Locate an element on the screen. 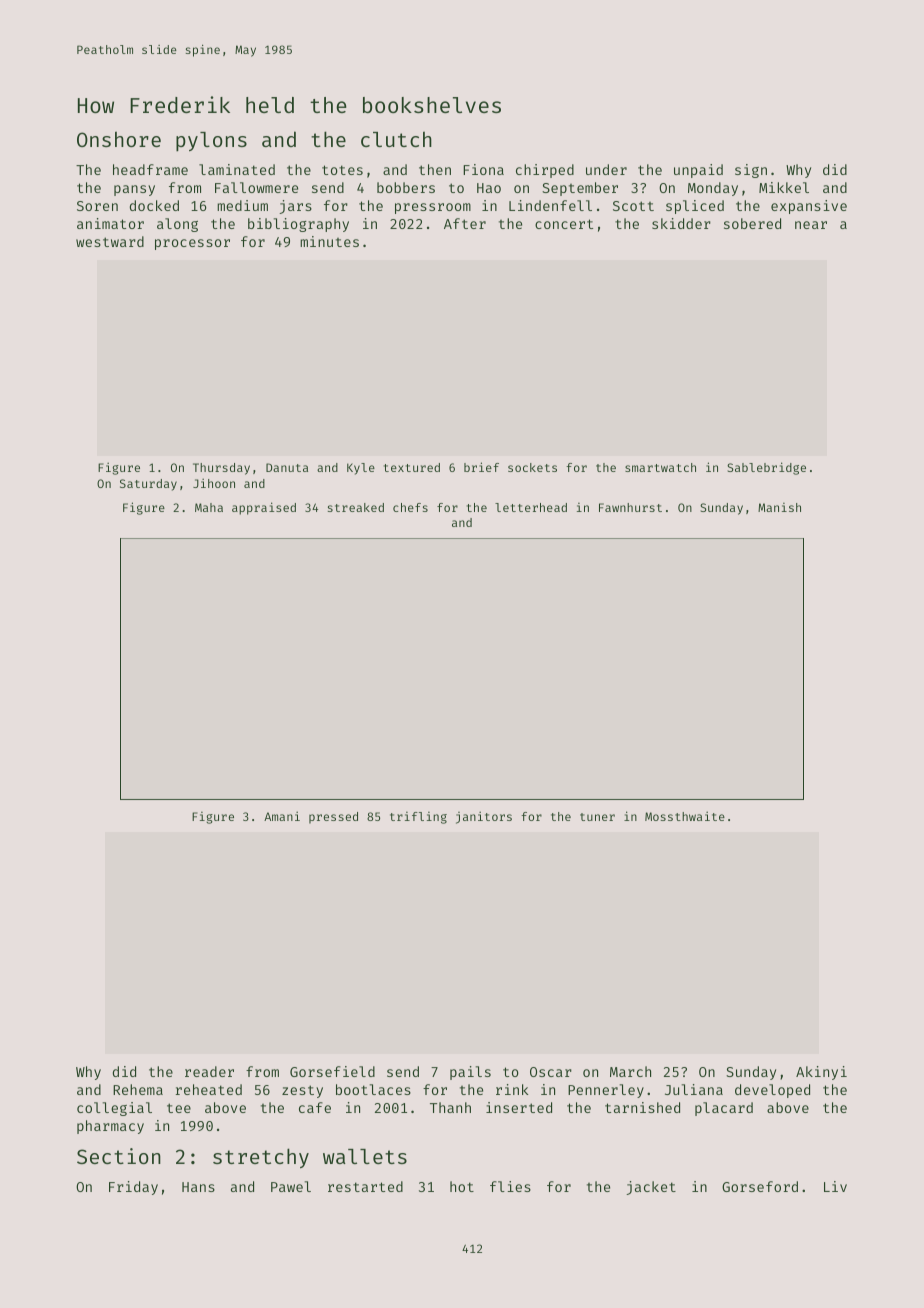  unpaid is located at coordinates (698, 171).
